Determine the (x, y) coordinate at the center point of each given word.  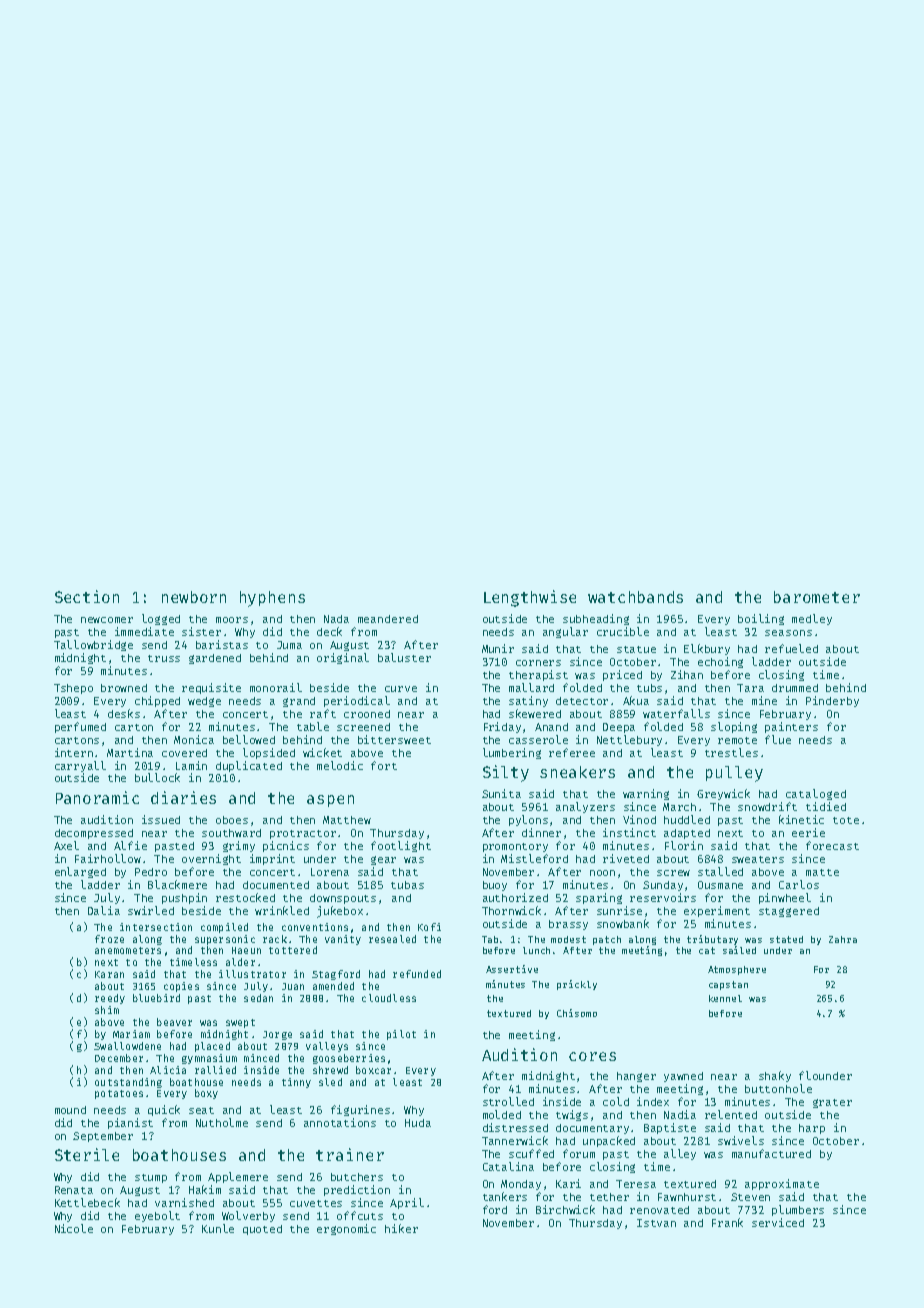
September (103, 1137)
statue (636, 649)
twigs (572, 1115)
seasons (788, 633)
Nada (336, 619)
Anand (551, 727)
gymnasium (209, 1059)
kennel (725, 998)
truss (164, 658)
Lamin (191, 765)
